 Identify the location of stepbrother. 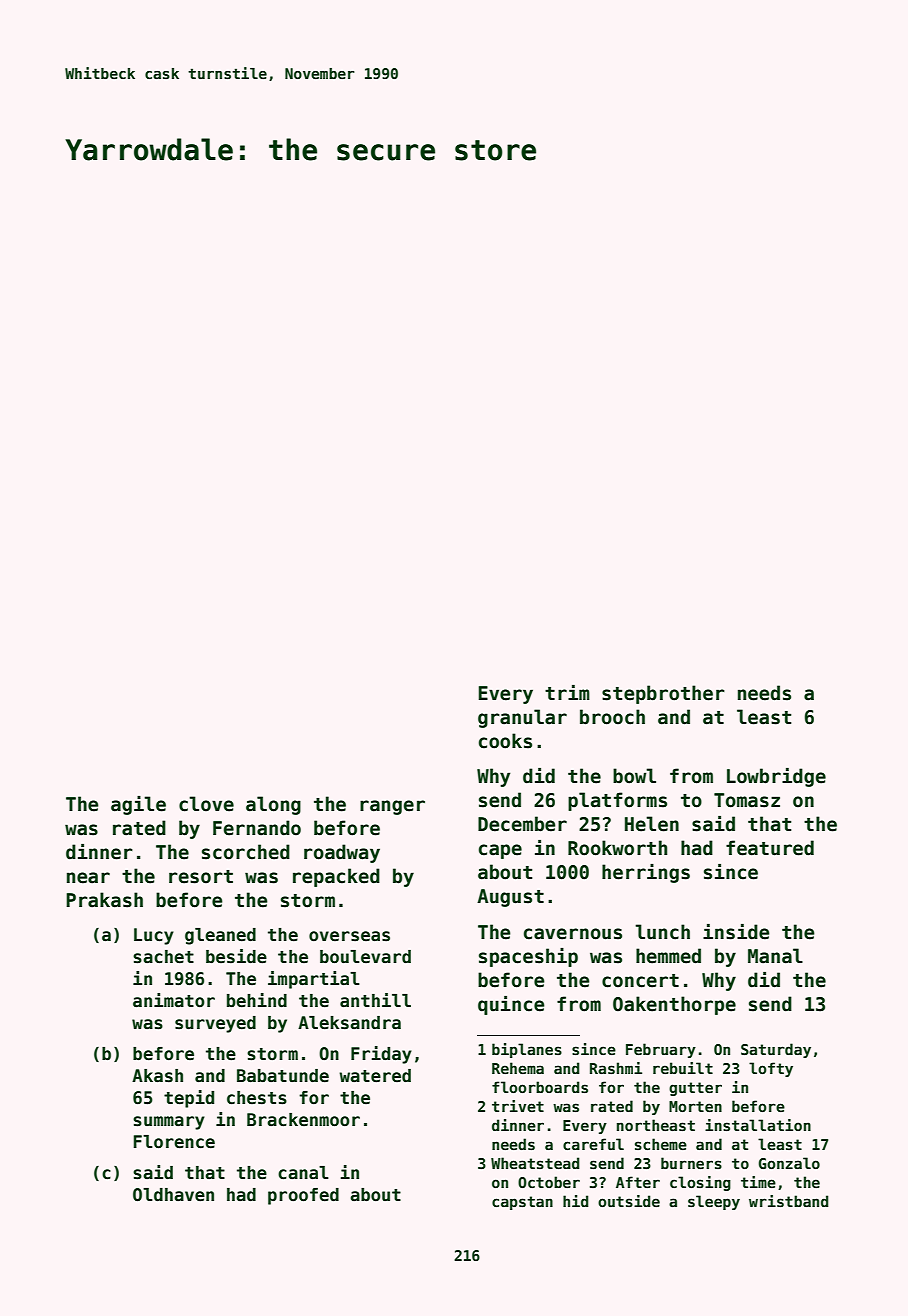
(663, 694).
